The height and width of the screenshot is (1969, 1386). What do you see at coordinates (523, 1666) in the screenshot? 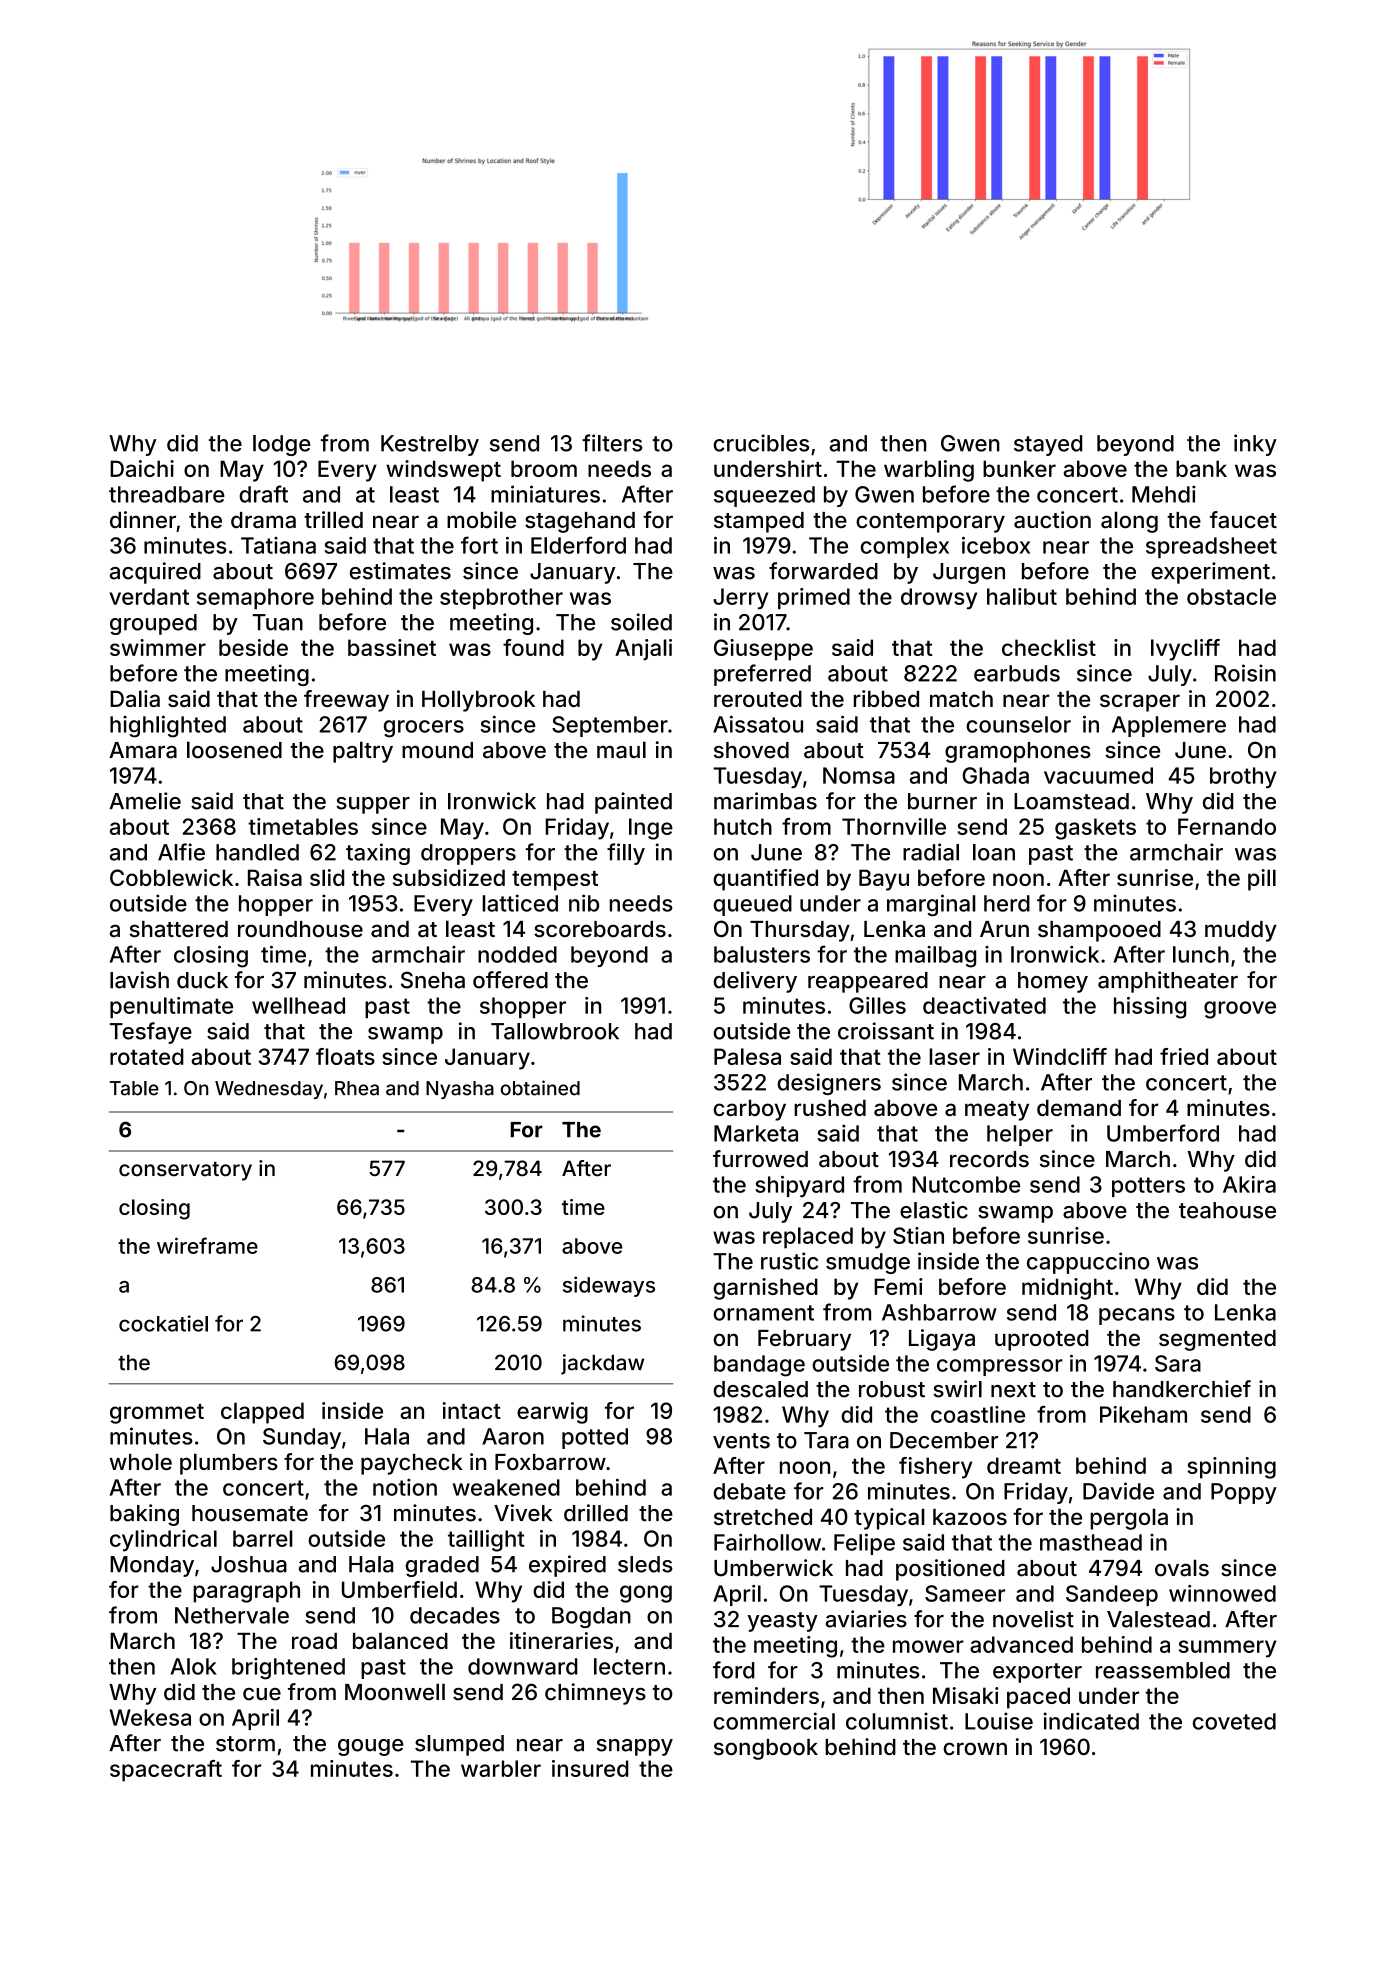
I see `downward` at bounding box center [523, 1666].
